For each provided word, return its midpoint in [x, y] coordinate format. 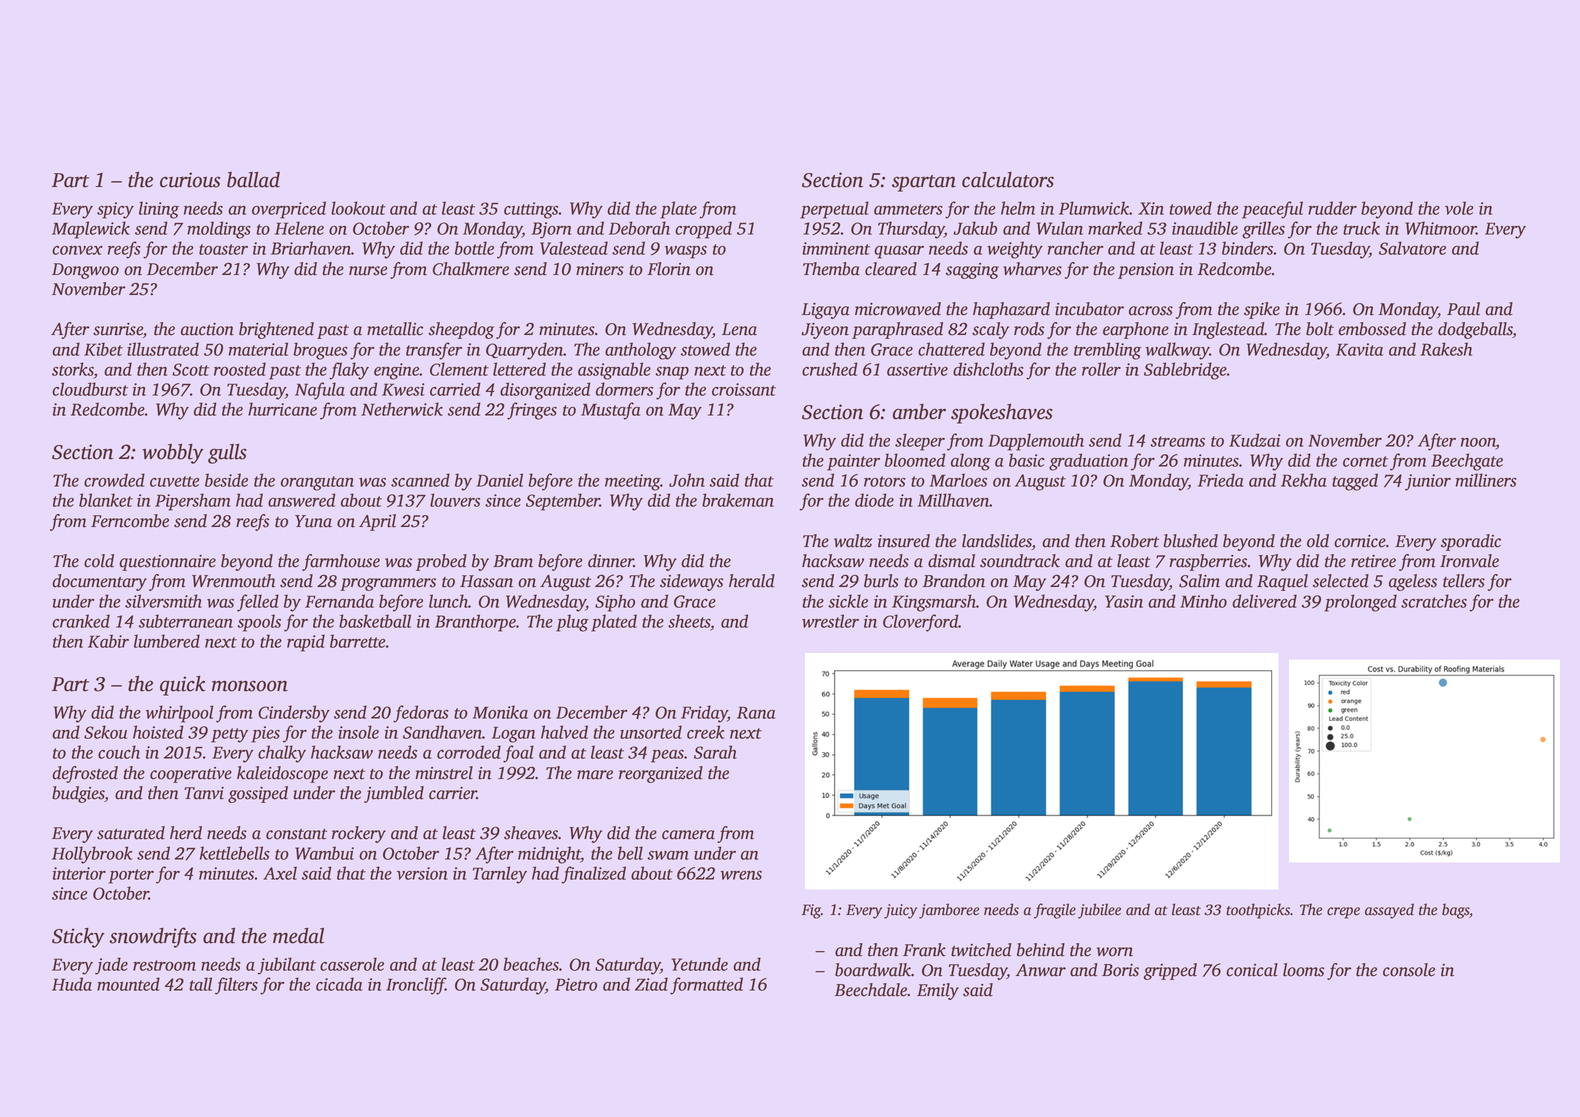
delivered [1264, 601]
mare [595, 775]
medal [298, 936]
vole [1459, 208]
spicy [115, 210]
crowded [114, 480]
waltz [853, 541]
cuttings [531, 210]
